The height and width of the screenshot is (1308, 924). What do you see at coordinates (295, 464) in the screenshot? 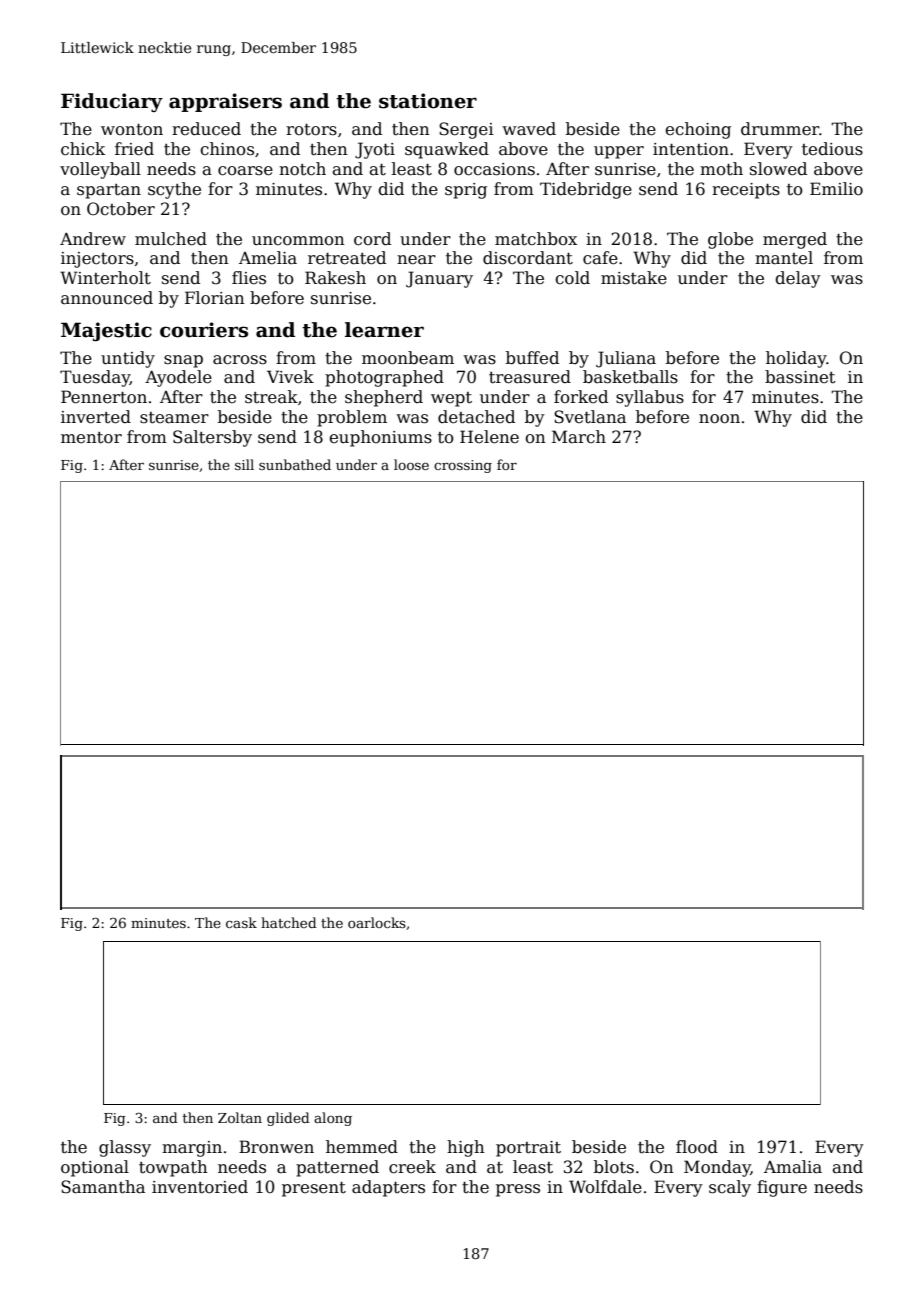
I see `sunbathed` at bounding box center [295, 464].
